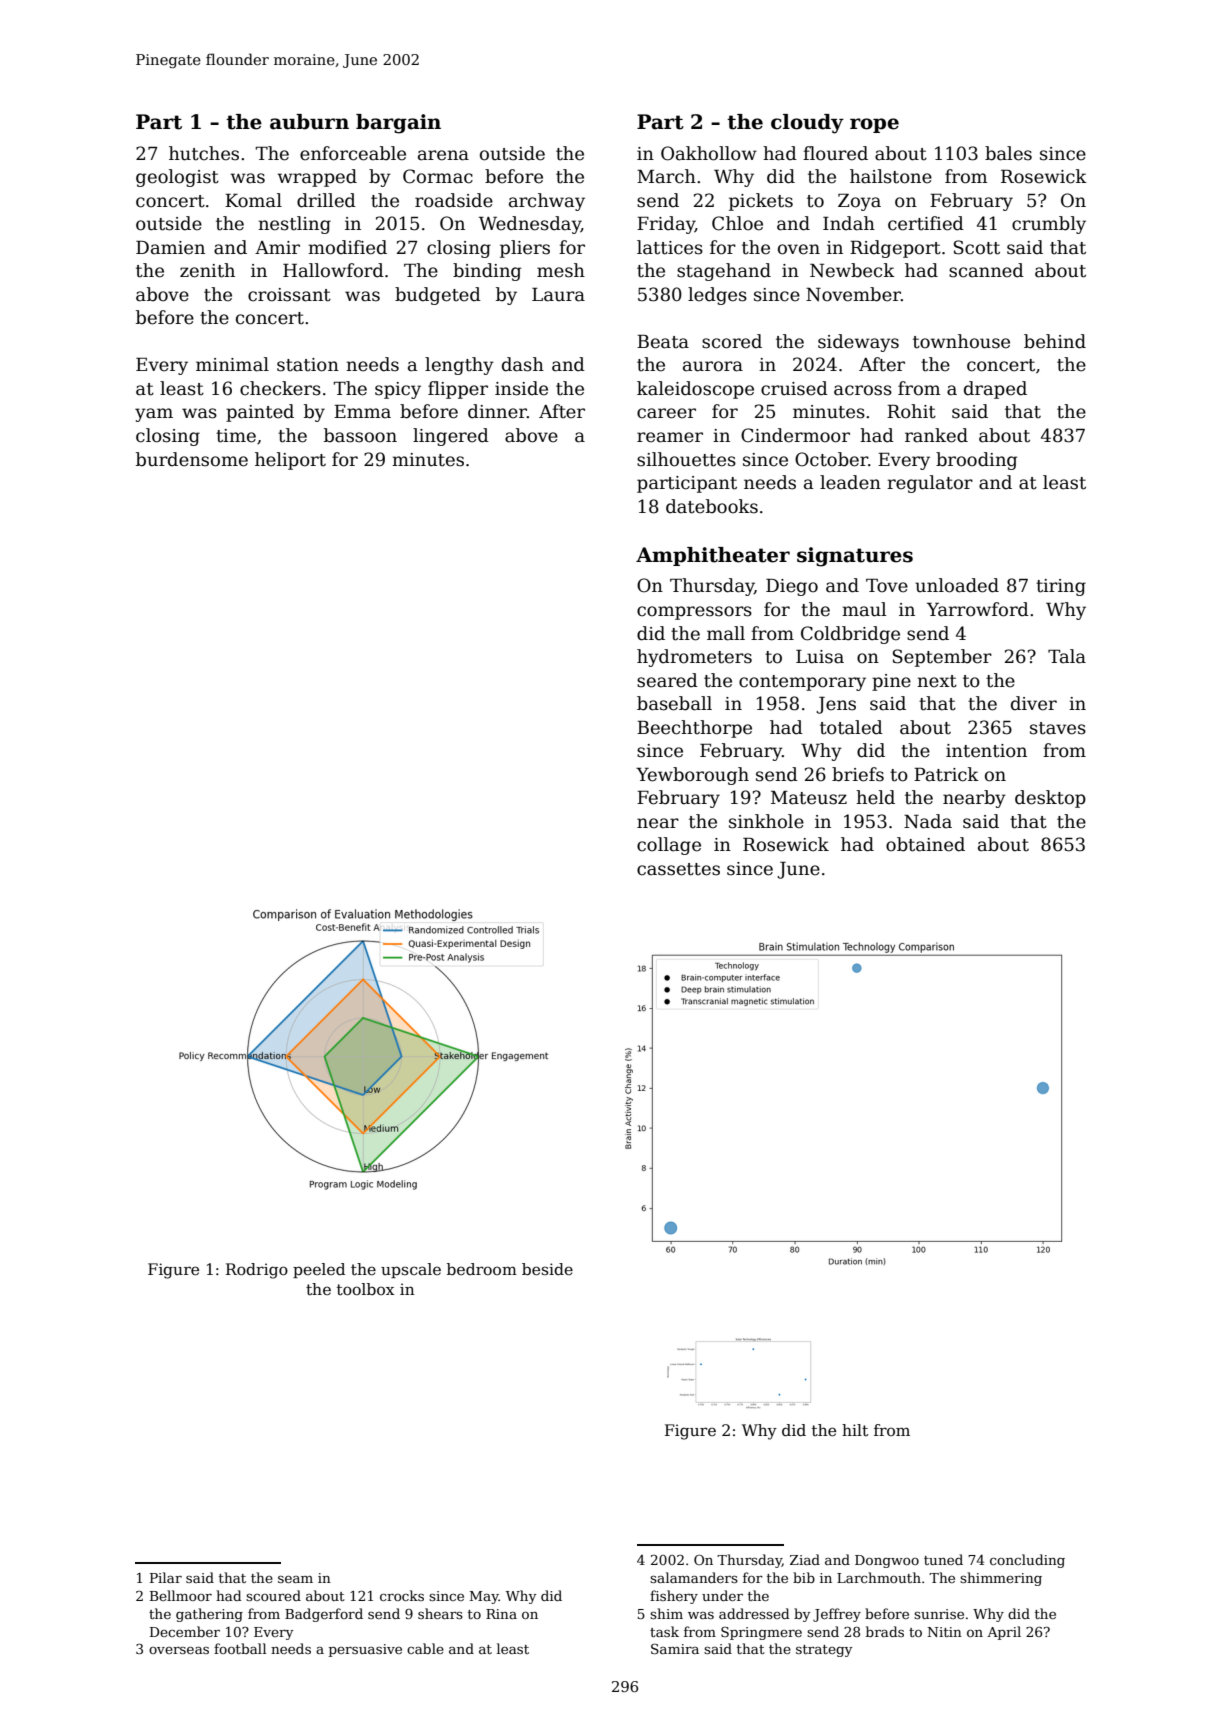  What do you see at coordinates (895, 249) in the screenshot?
I see `Ridgeport` at bounding box center [895, 249].
